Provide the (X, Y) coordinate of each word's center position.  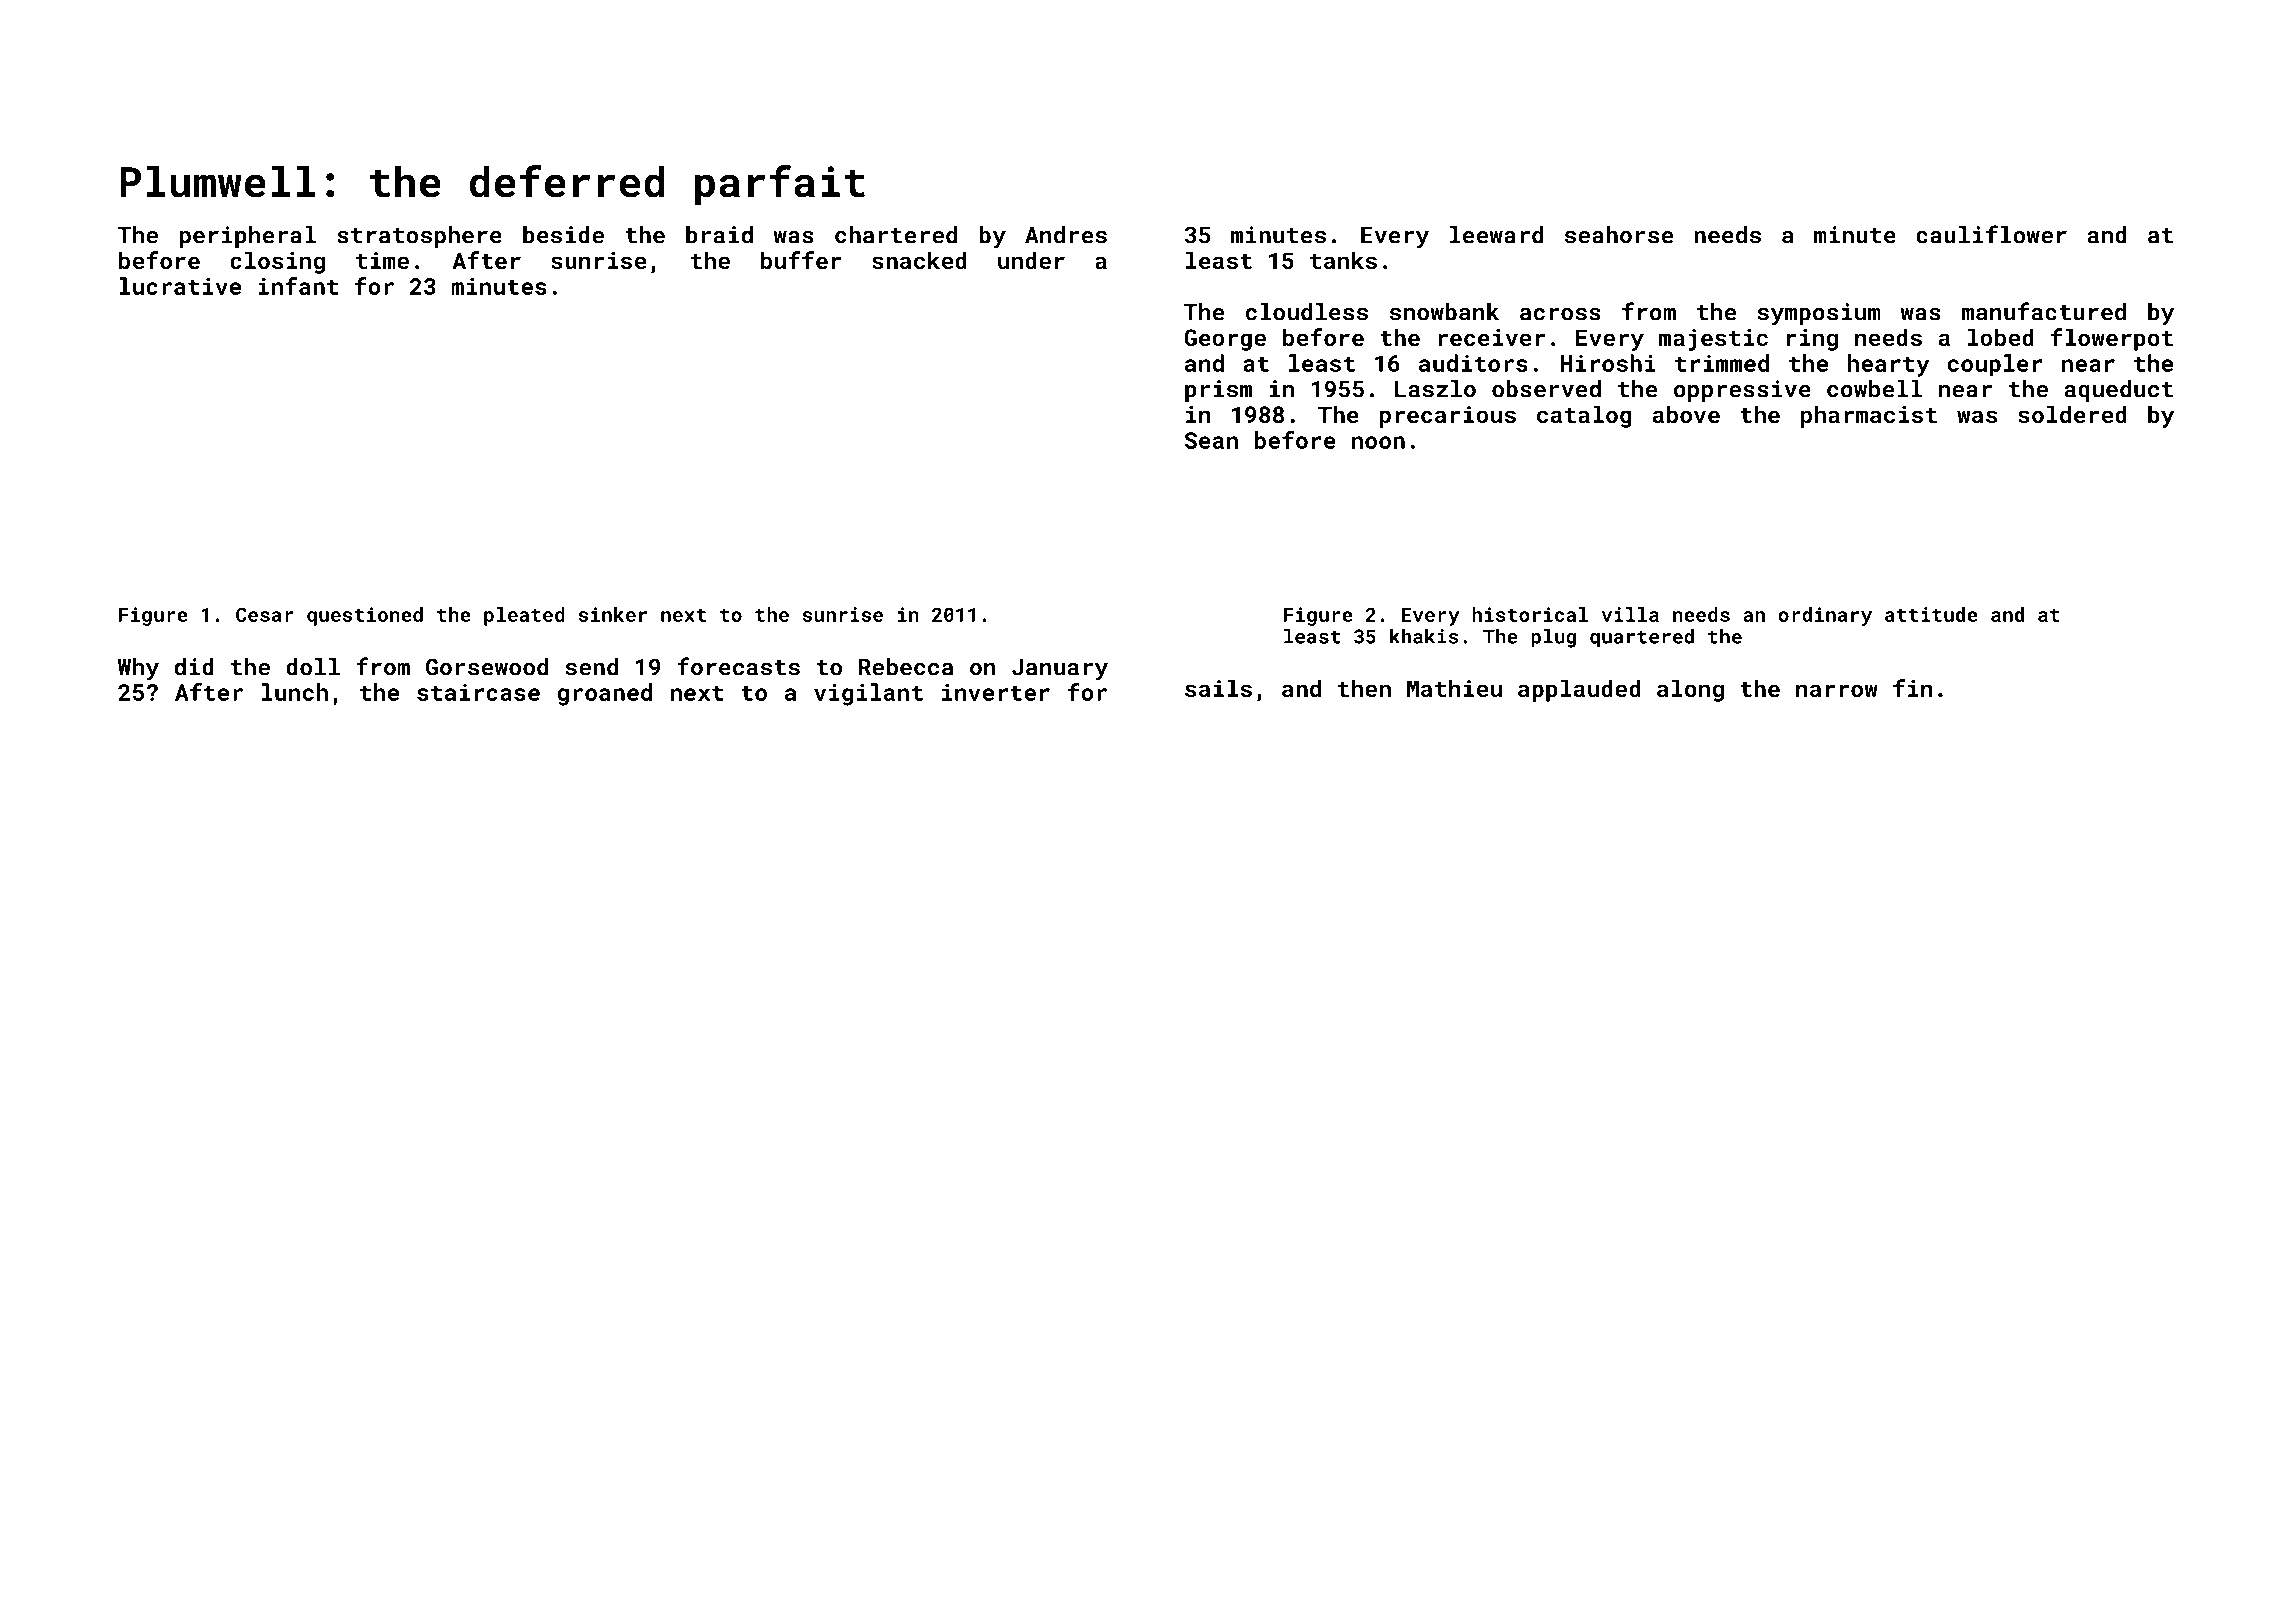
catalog (1584, 416)
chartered (896, 235)
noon (1378, 442)
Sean (1211, 440)
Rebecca (906, 667)
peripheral (248, 237)
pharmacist (1869, 416)
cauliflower (1991, 234)
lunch (295, 692)
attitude (1931, 614)
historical (1530, 614)
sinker (613, 614)
